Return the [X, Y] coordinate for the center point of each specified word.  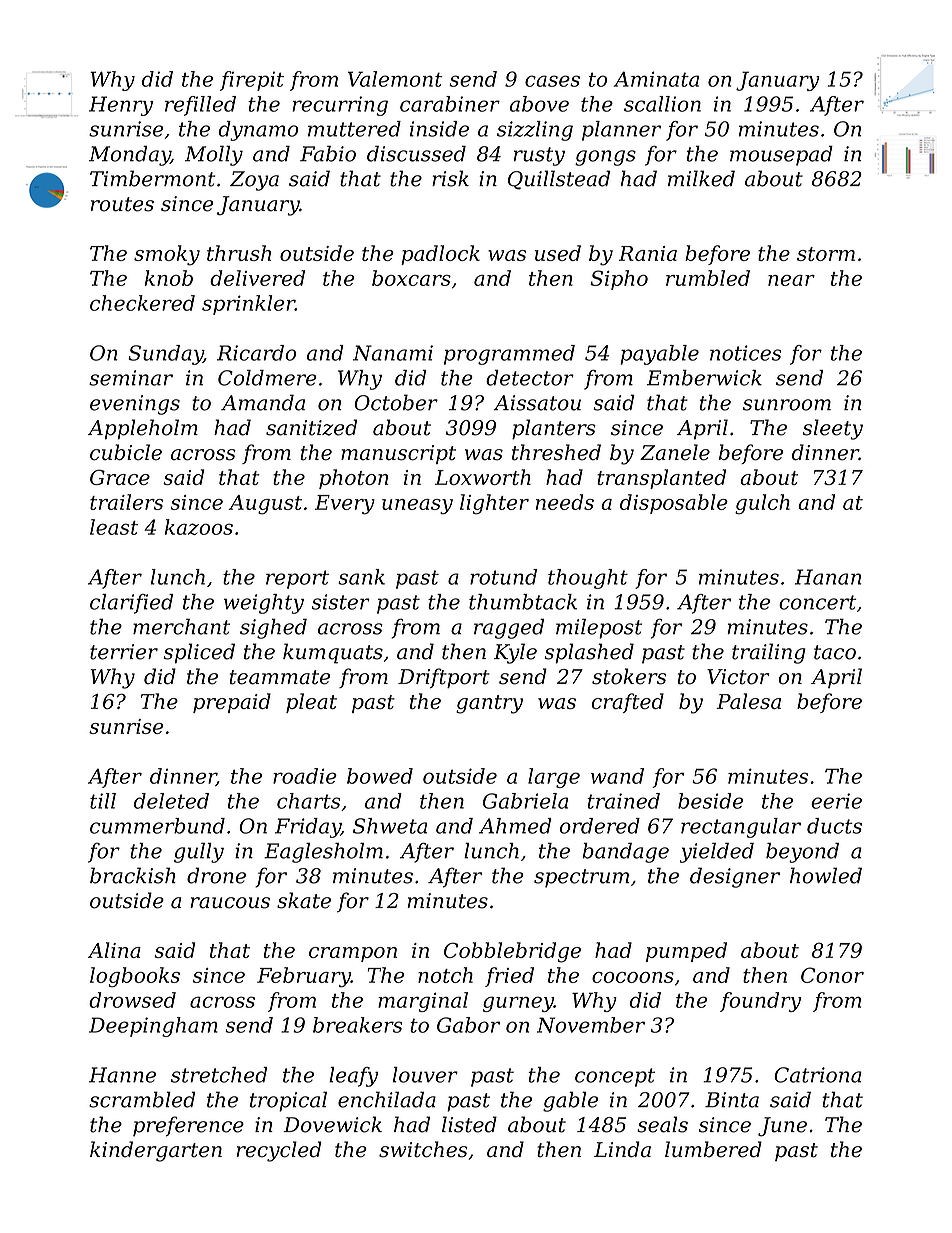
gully [199, 853]
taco [835, 652]
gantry [489, 704]
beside [710, 801]
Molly [214, 156]
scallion [662, 104]
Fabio [328, 154]
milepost [599, 628]
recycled [279, 1151]
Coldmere [267, 378]
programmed [509, 355]
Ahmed [515, 826]
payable [659, 355]
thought [588, 579]
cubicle [126, 452]
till [103, 801]
